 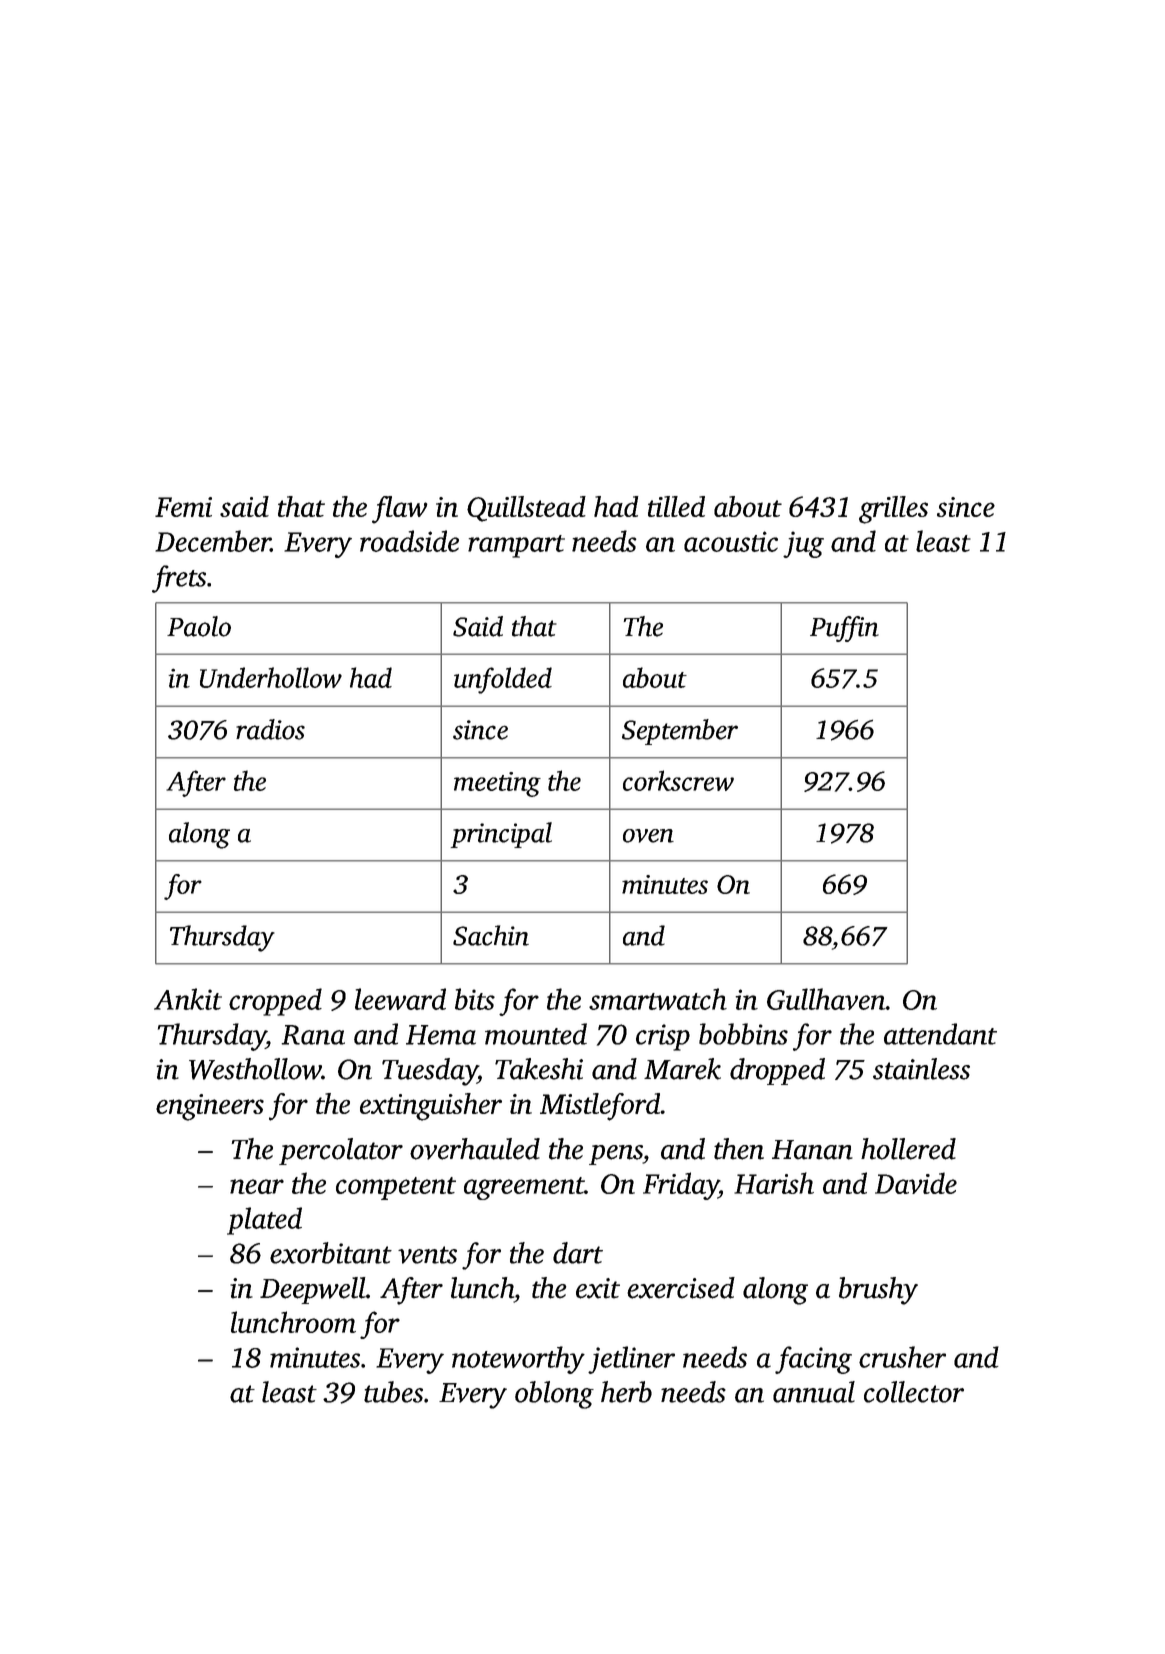 I want to click on Puffin, so click(x=844, y=629).
